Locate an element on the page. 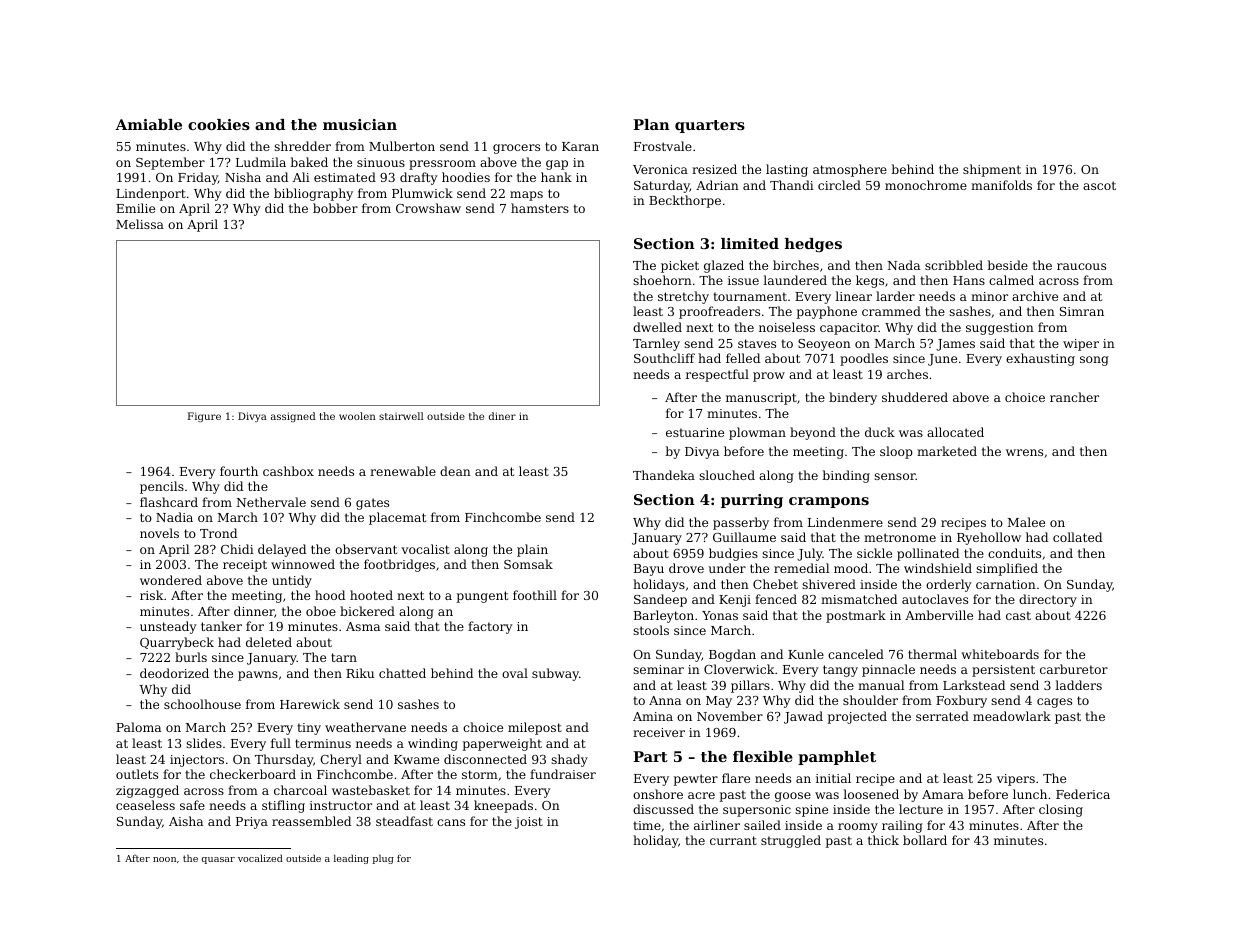 The height and width of the document is (952, 1233). bollard is located at coordinates (925, 840).
